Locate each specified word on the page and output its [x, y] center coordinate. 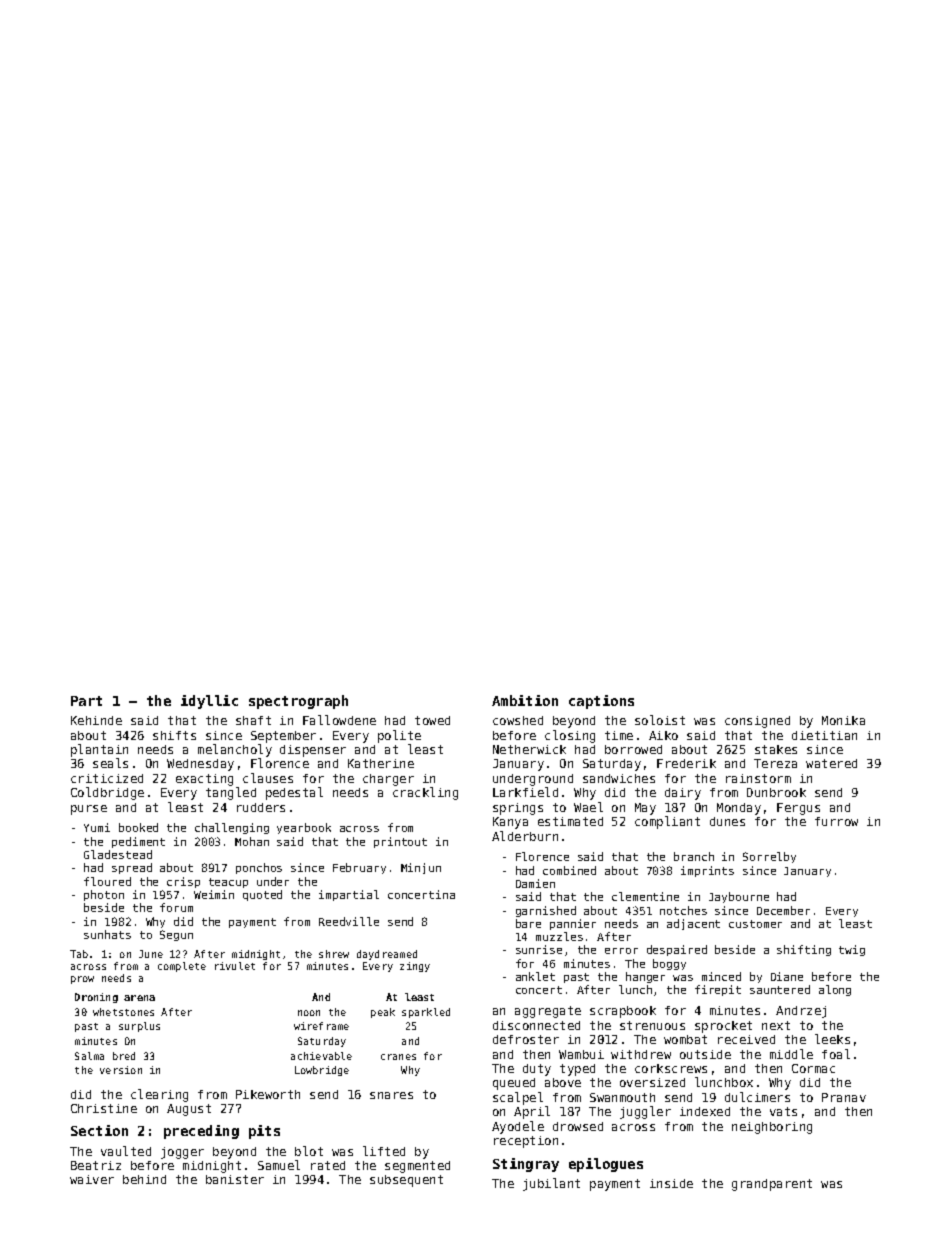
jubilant [551, 1184]
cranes [398, 1057]
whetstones [123, 1012]
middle [791, 1054]
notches [683, 910]
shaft [253, 720]
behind [144, 1179]
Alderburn [525, 836]
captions [601, 702]
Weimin [214, 894]
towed [432, 720]
